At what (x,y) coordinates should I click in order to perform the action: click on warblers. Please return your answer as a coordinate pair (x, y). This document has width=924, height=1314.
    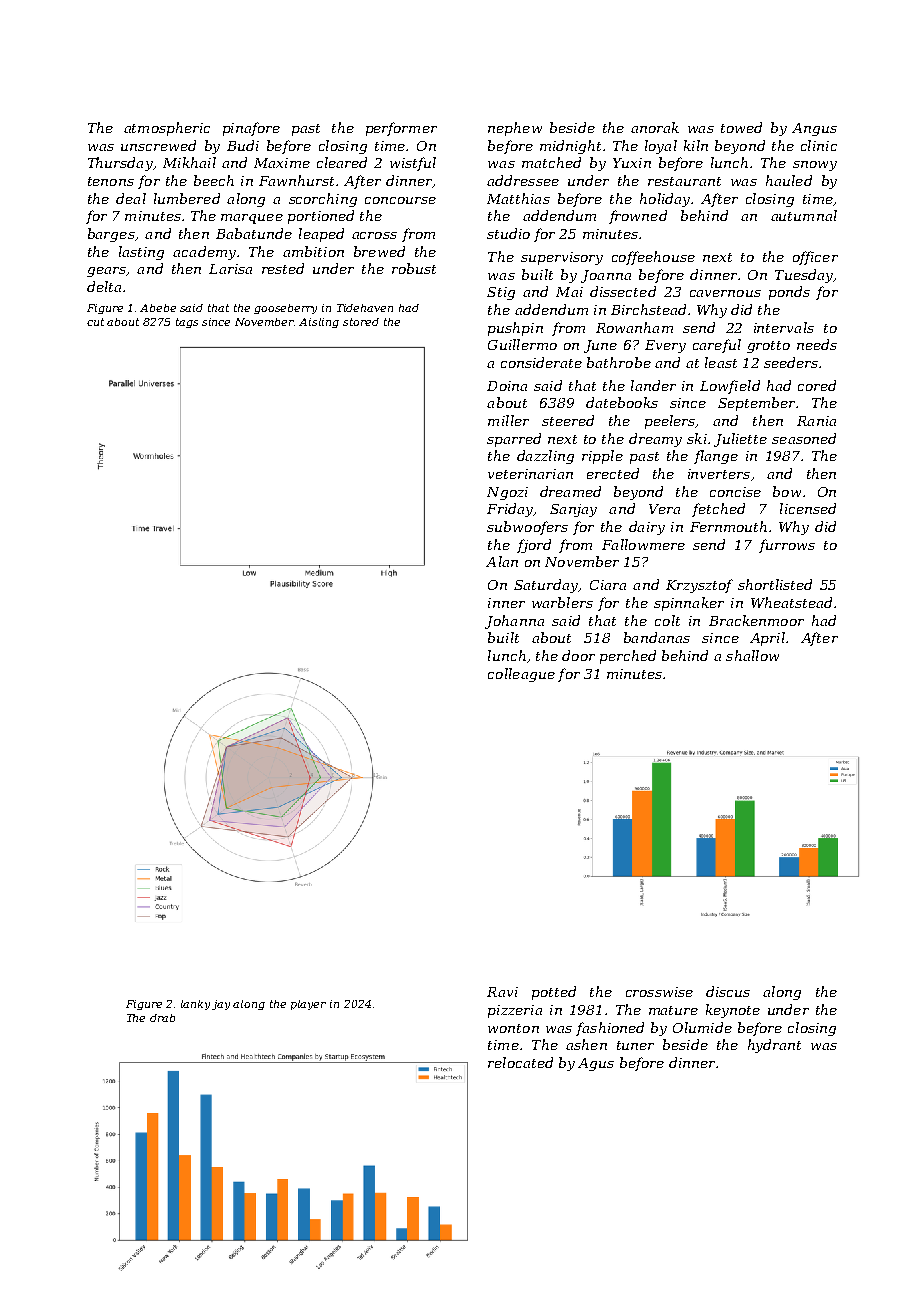
    Looking at the image, I should click on (562, 602).
